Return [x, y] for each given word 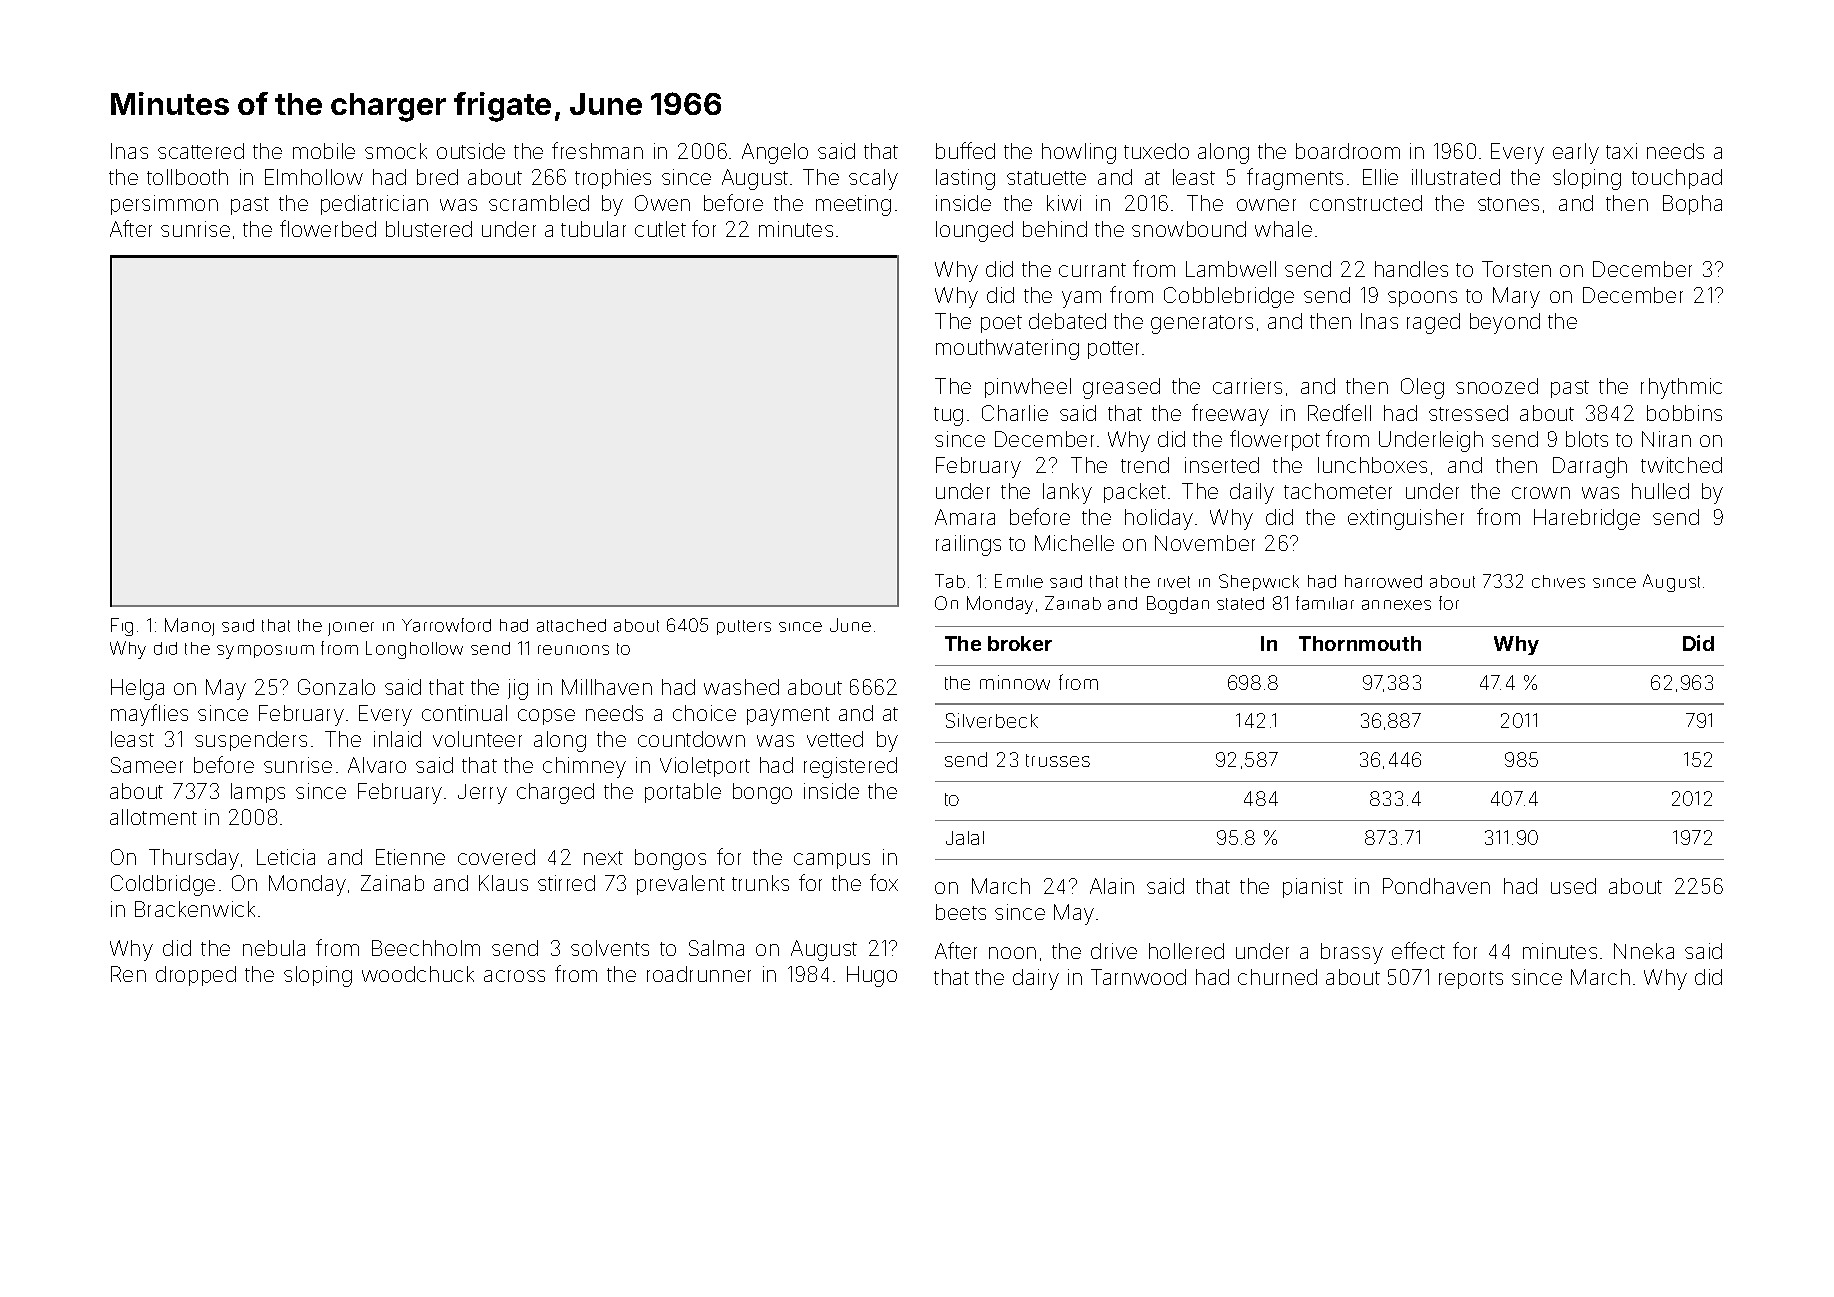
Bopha [1692, 205]
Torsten [1516, 269]
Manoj [189, 627]
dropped [196, 976]
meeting [853, 205]
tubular [593, 229]
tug [948, 416]
